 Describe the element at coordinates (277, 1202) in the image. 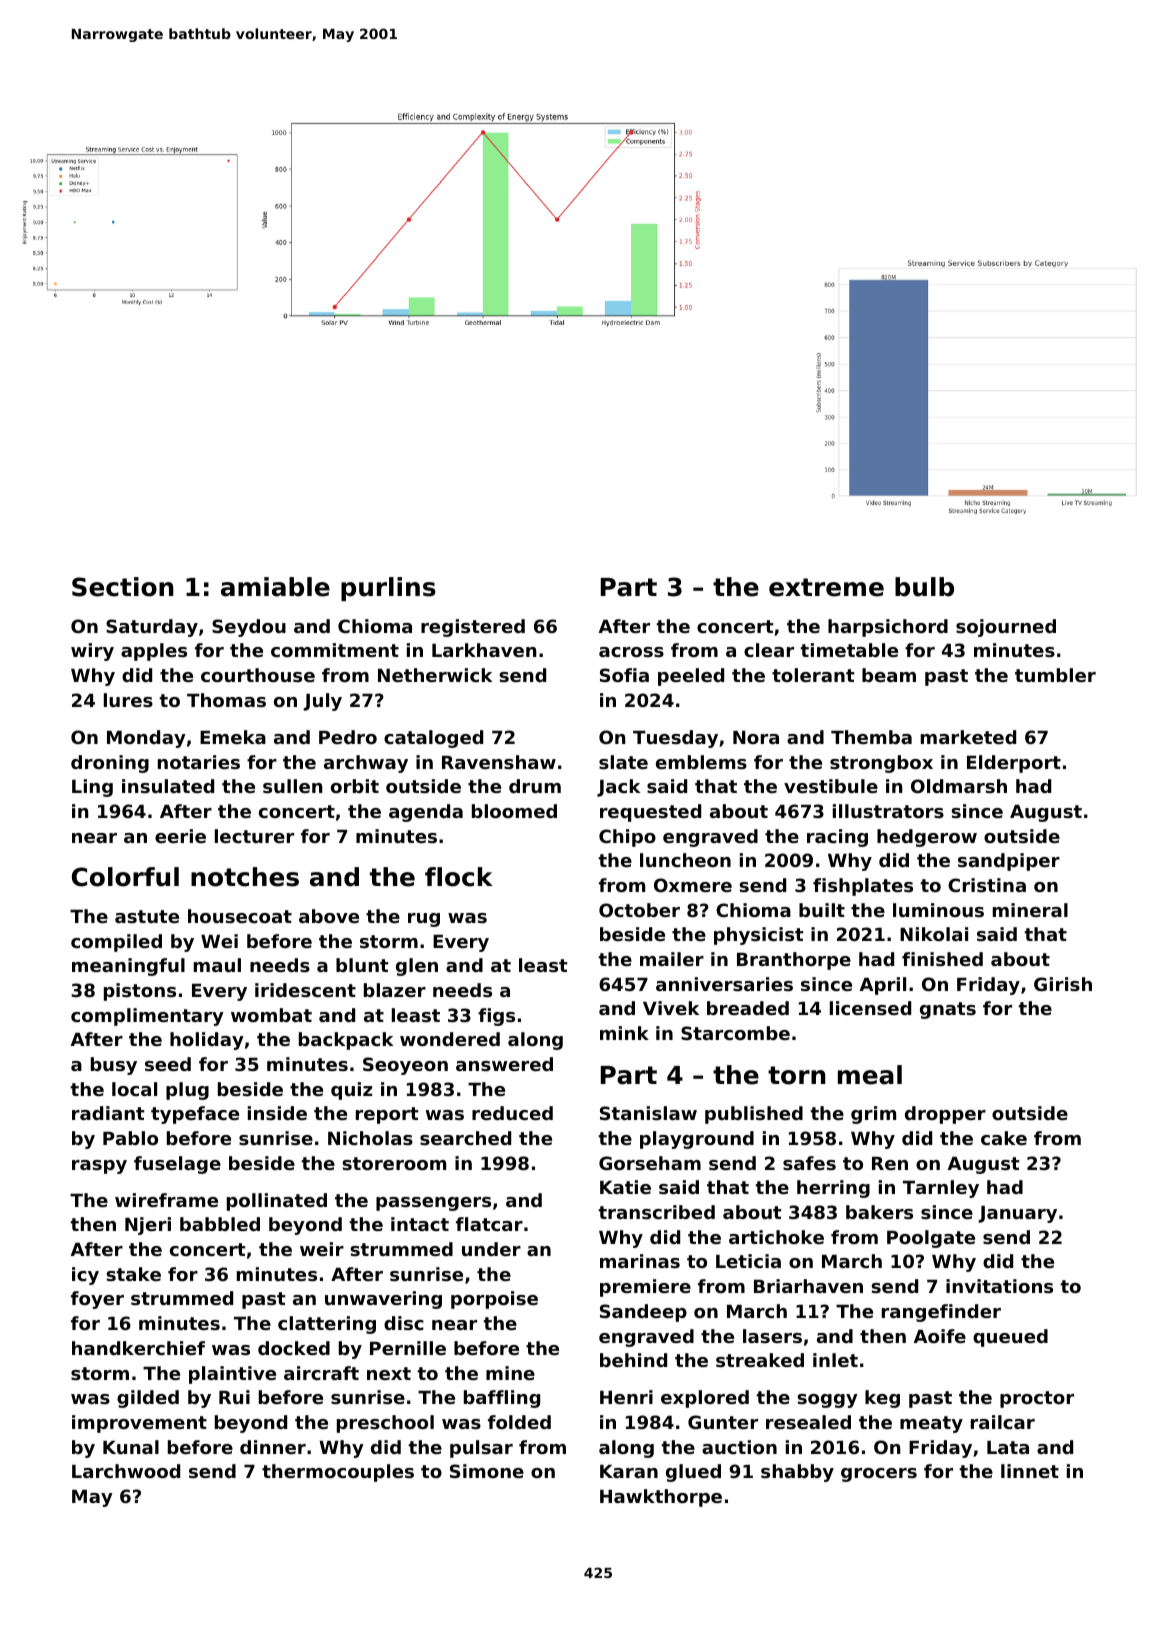

I see `pollinated` at that location.
